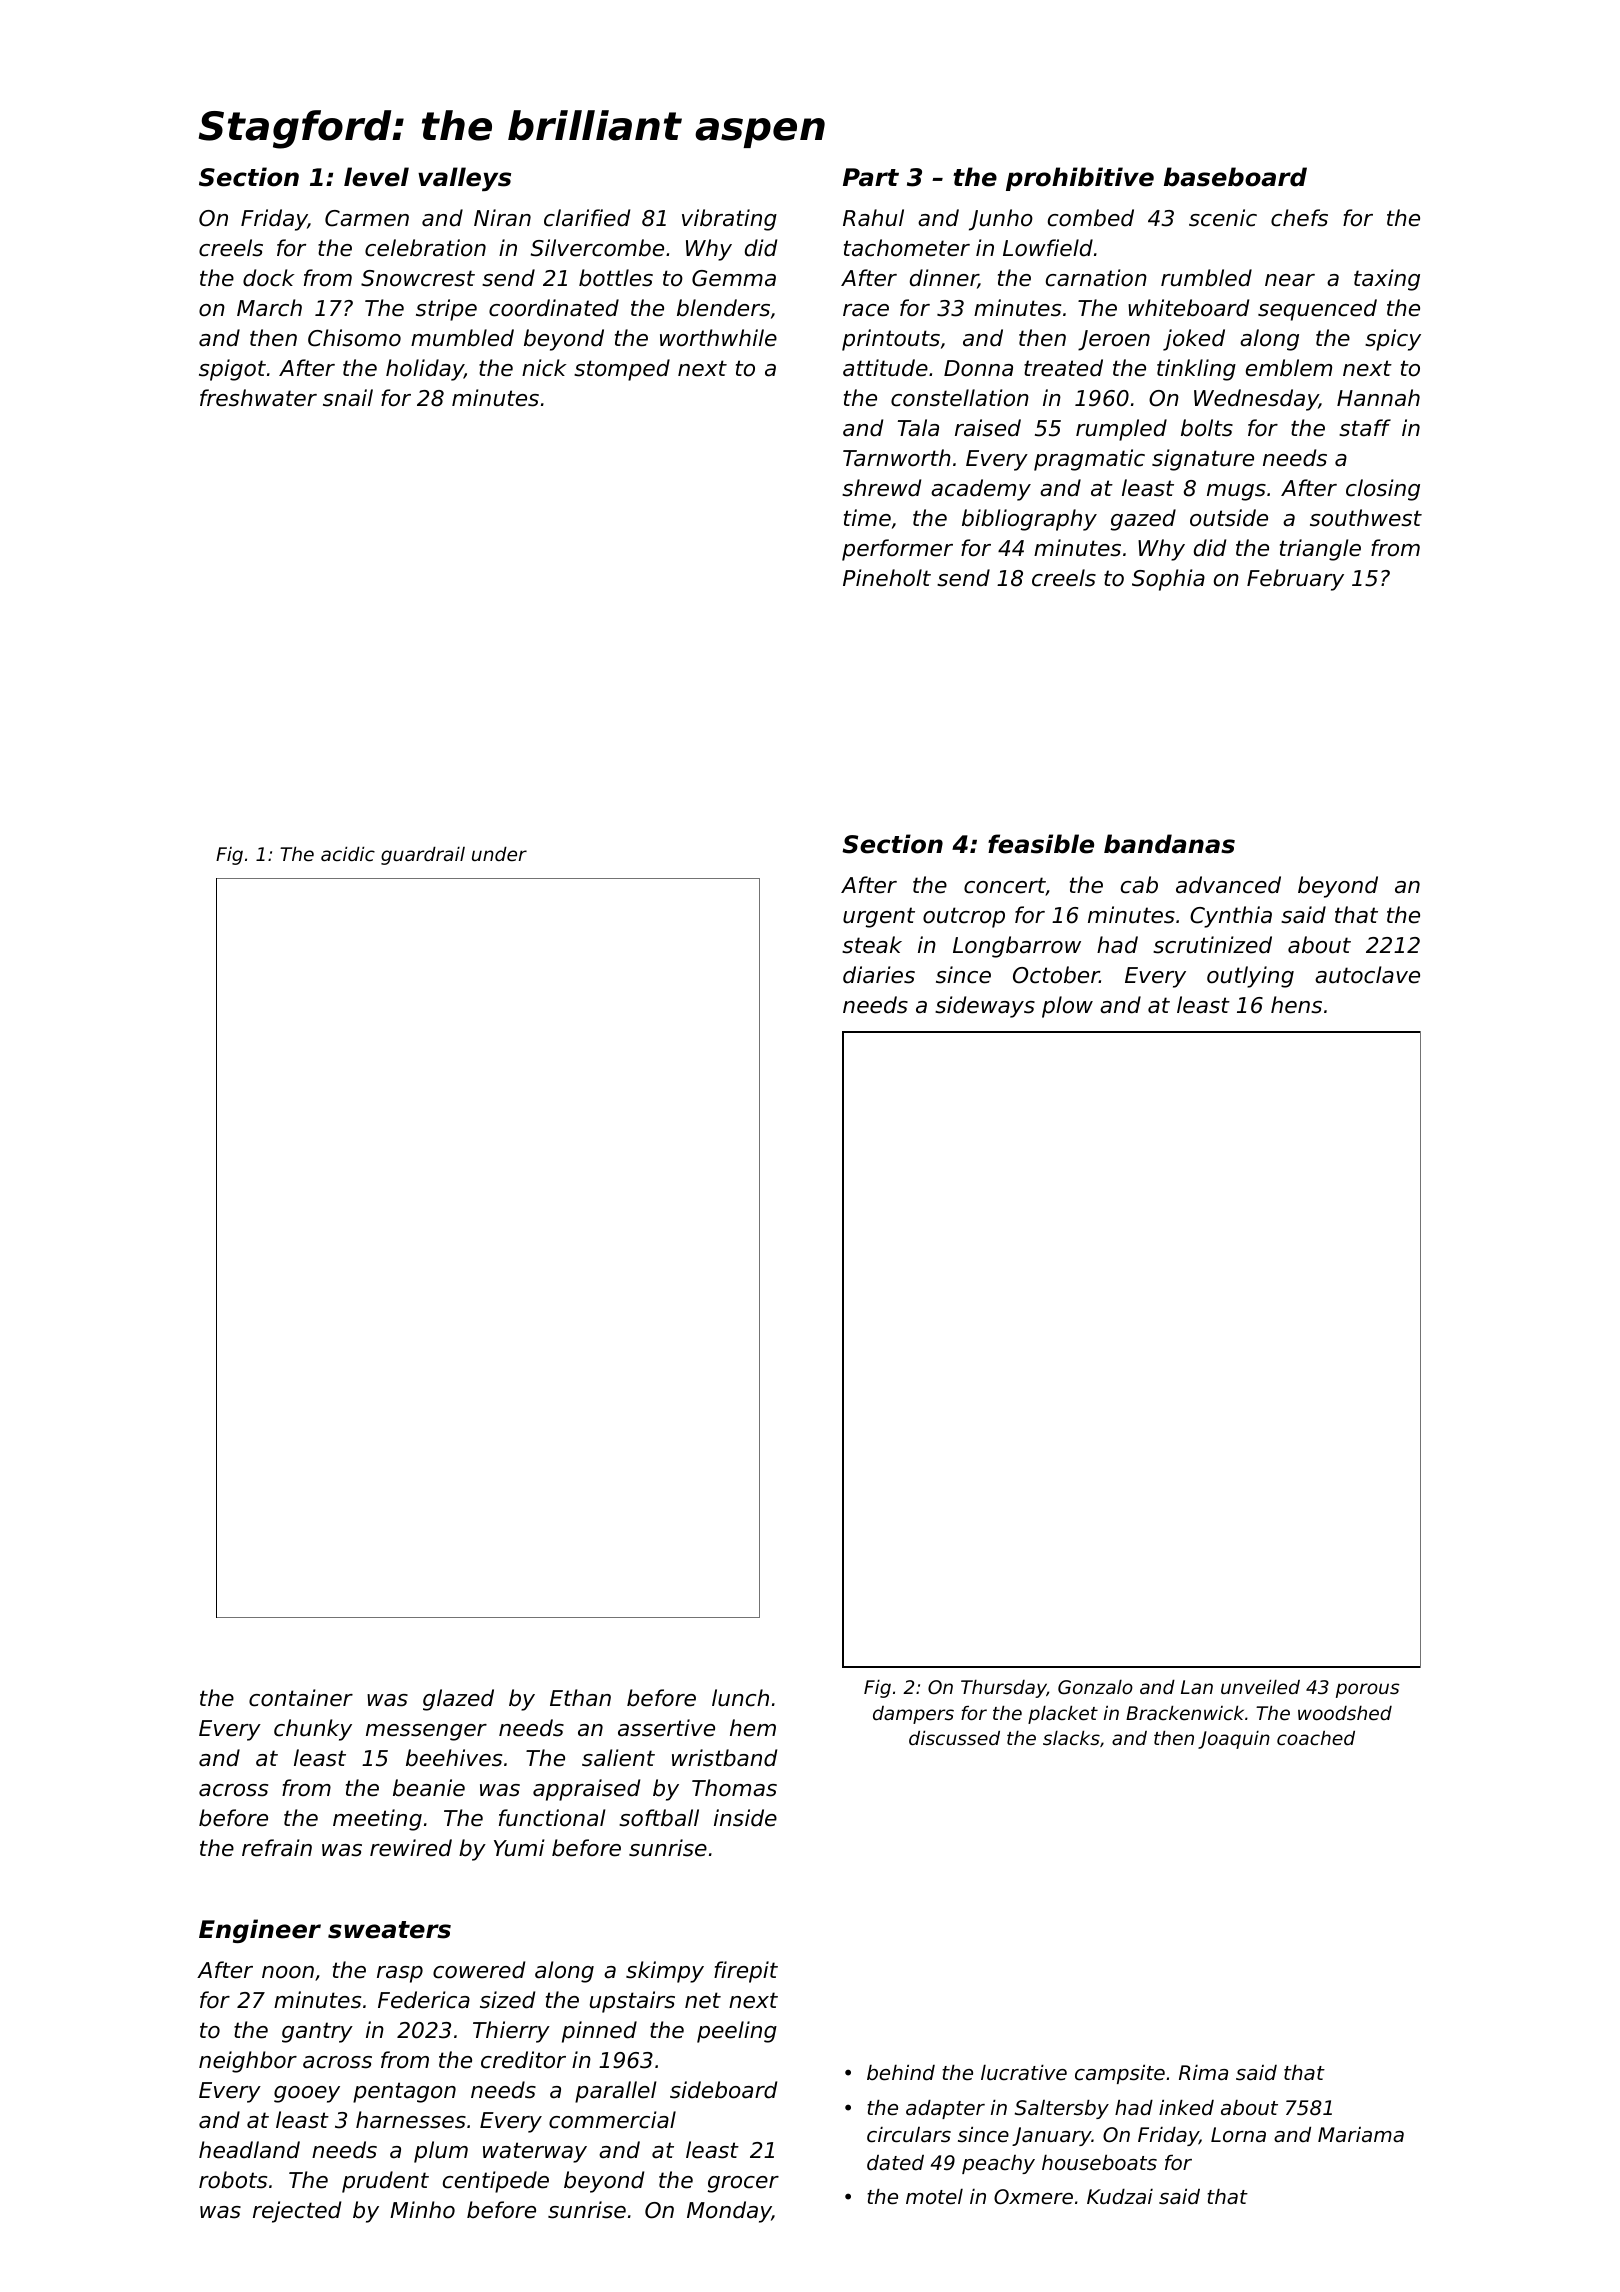 Image resolution: width=1620 pixels, height=2292 pixels. I want to click on Monday, so click(729, 2212).
